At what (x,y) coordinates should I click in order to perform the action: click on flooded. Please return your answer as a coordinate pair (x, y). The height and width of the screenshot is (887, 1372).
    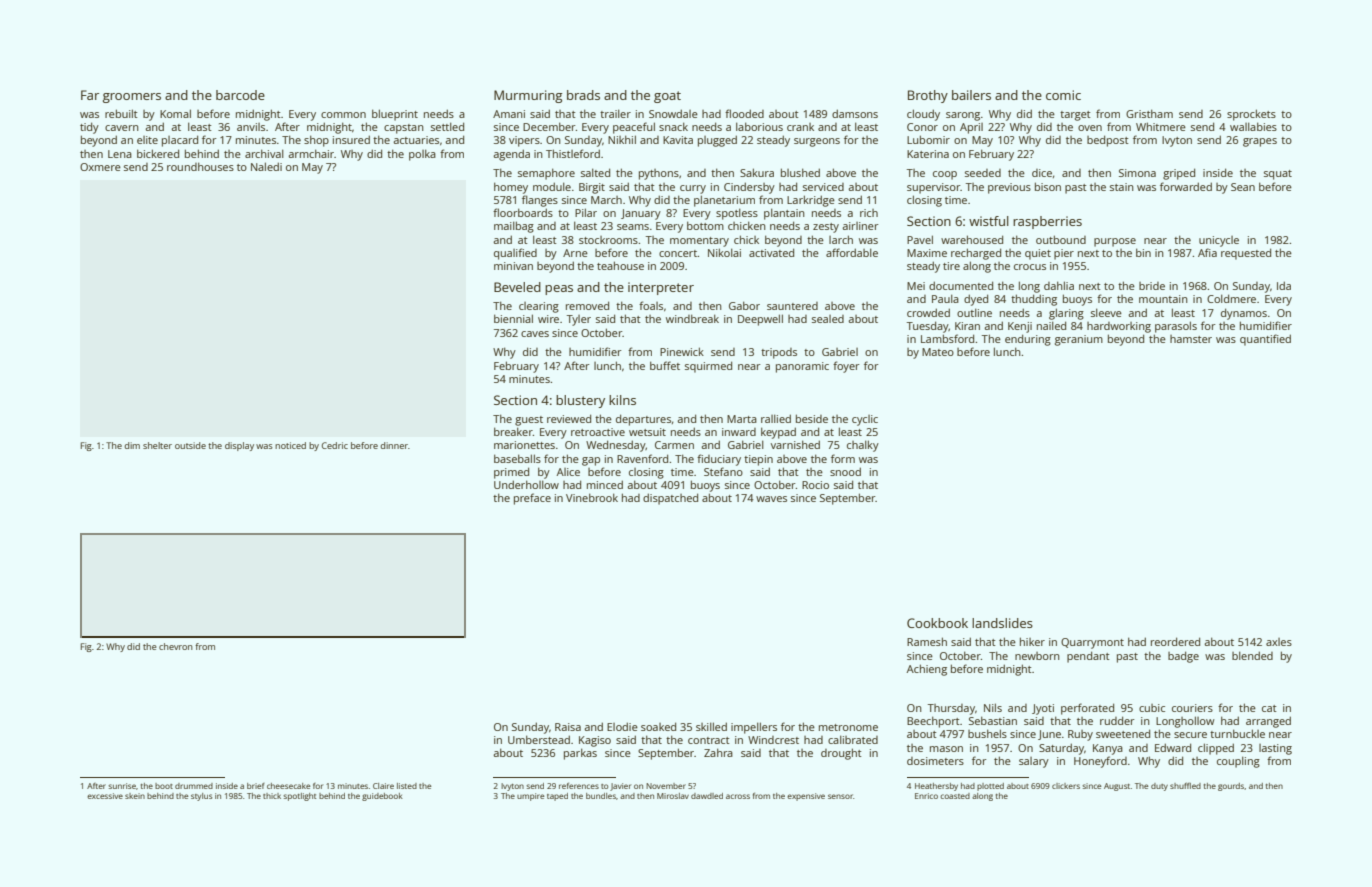
    Looking at the image, I should click on (744, 113).
